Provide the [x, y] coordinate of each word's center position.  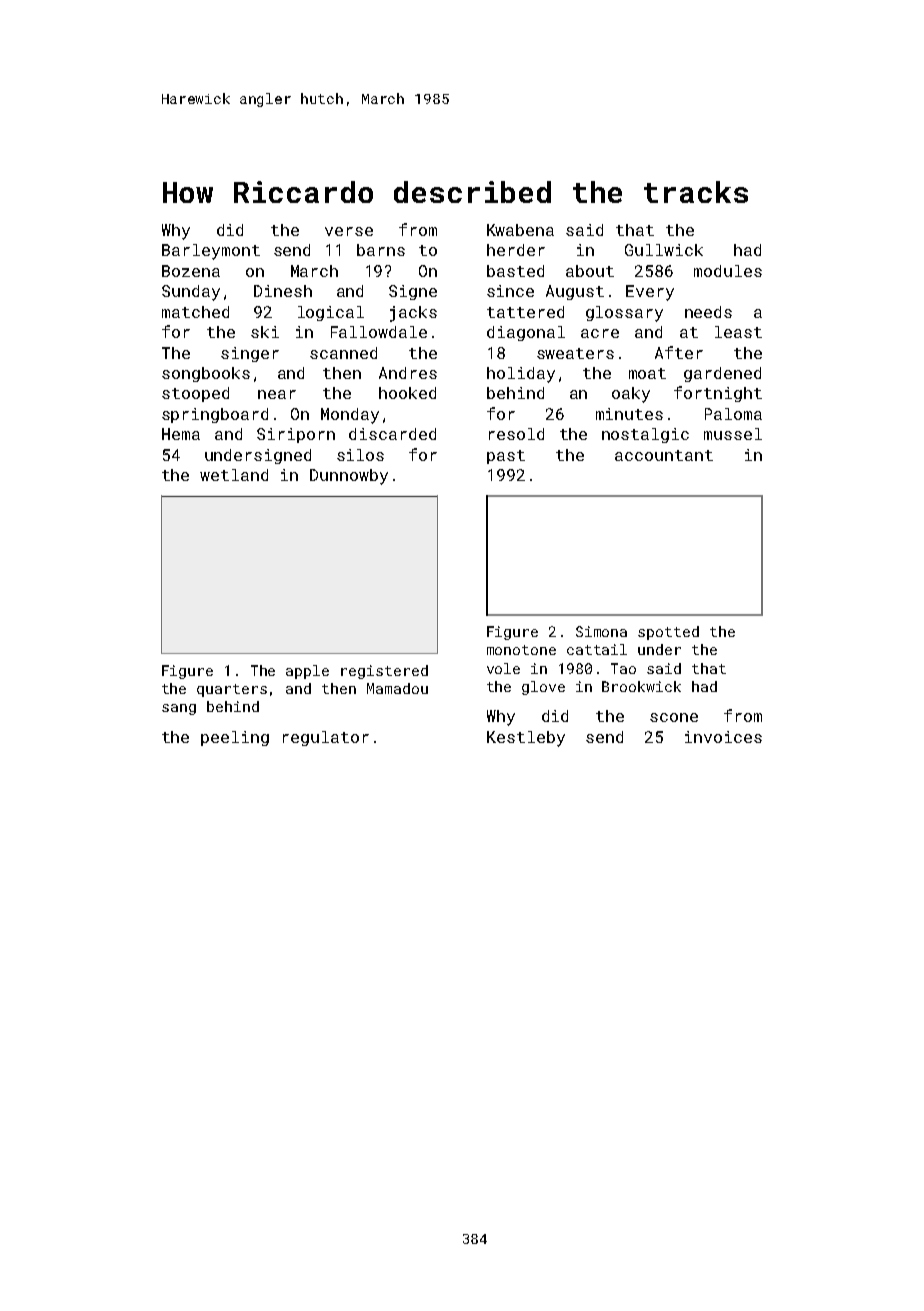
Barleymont [211, 252]
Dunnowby [349, 477]
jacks [413, 314]
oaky [631, 395]
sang [179, 709]
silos [360, 455]
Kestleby [526, 739]
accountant [664, 455]
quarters [232, 690]
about [590, 271]
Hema [181, 434]
